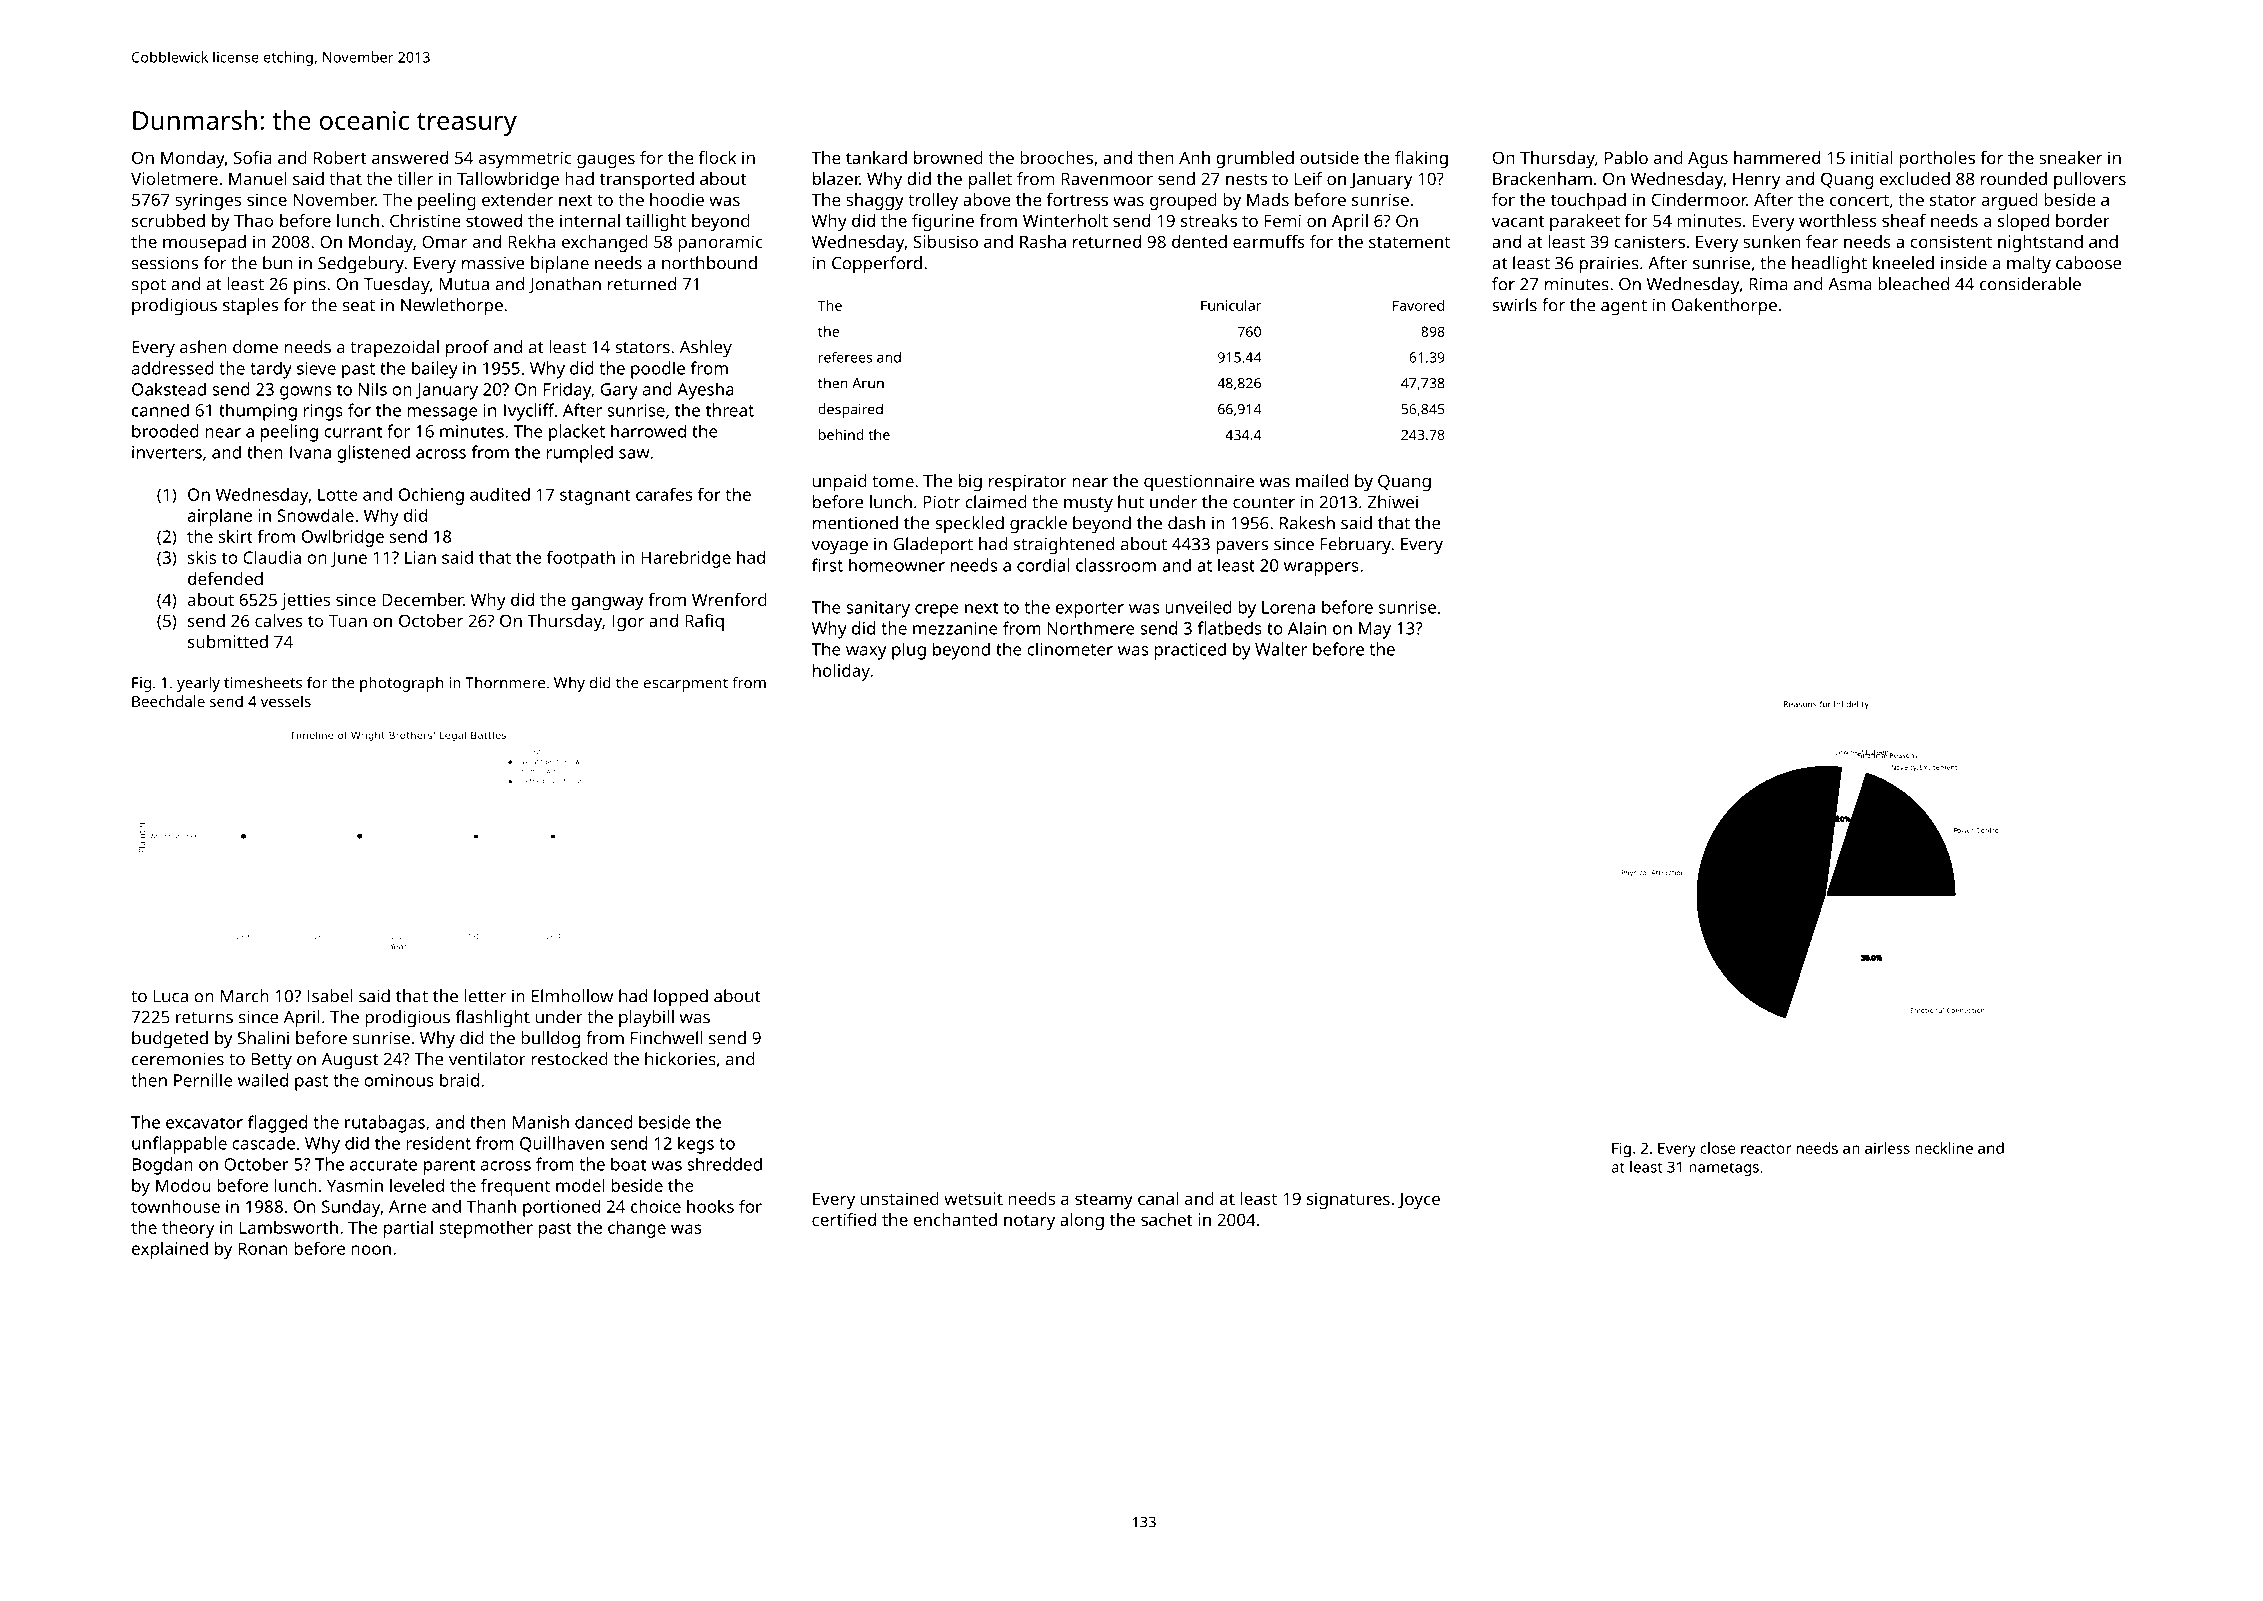  Describe the element at coordinates (680, 1059) in the image. I see `hickories` at that location.
